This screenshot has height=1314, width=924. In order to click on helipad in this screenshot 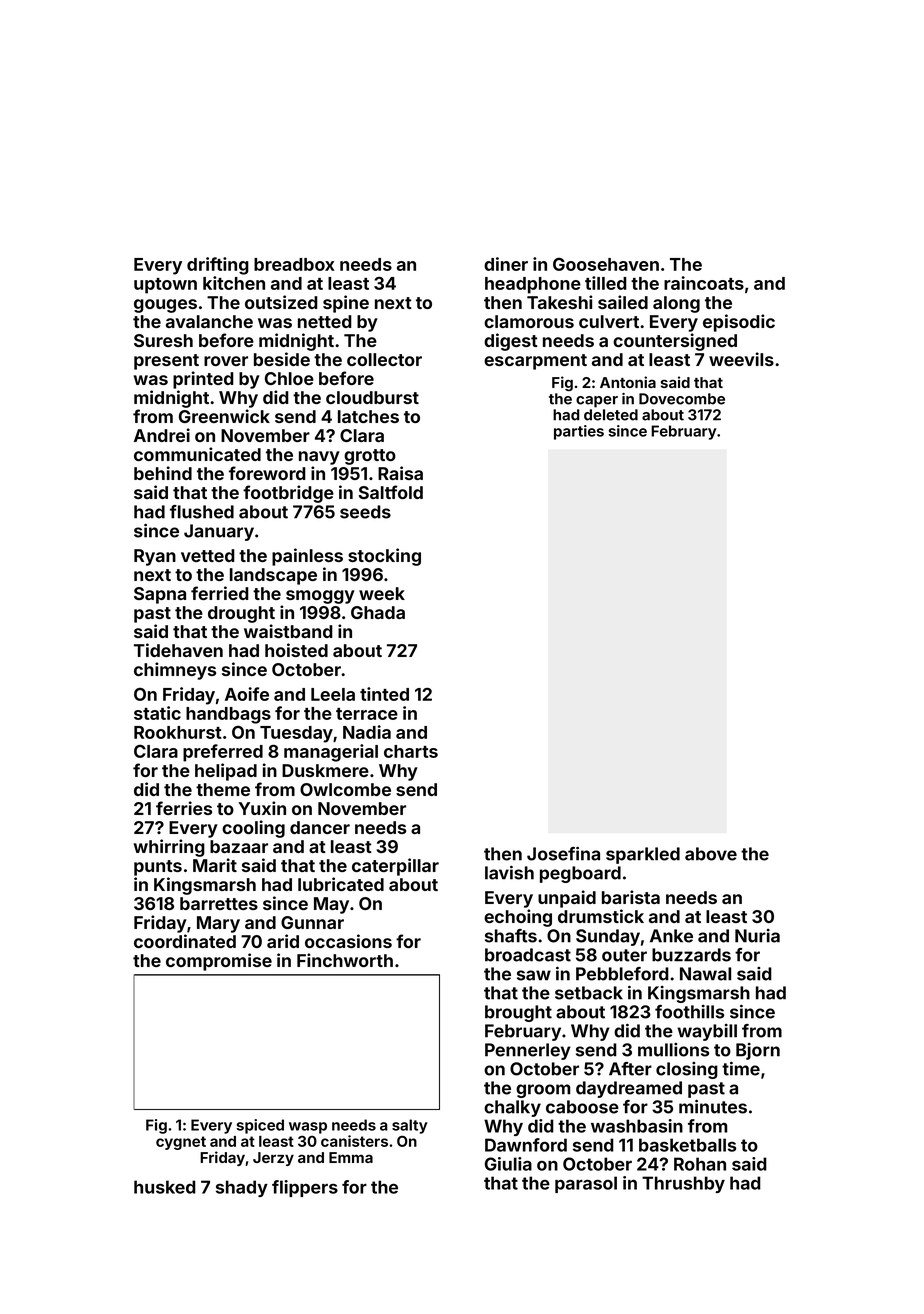, I will do `click(226, 772)`.
